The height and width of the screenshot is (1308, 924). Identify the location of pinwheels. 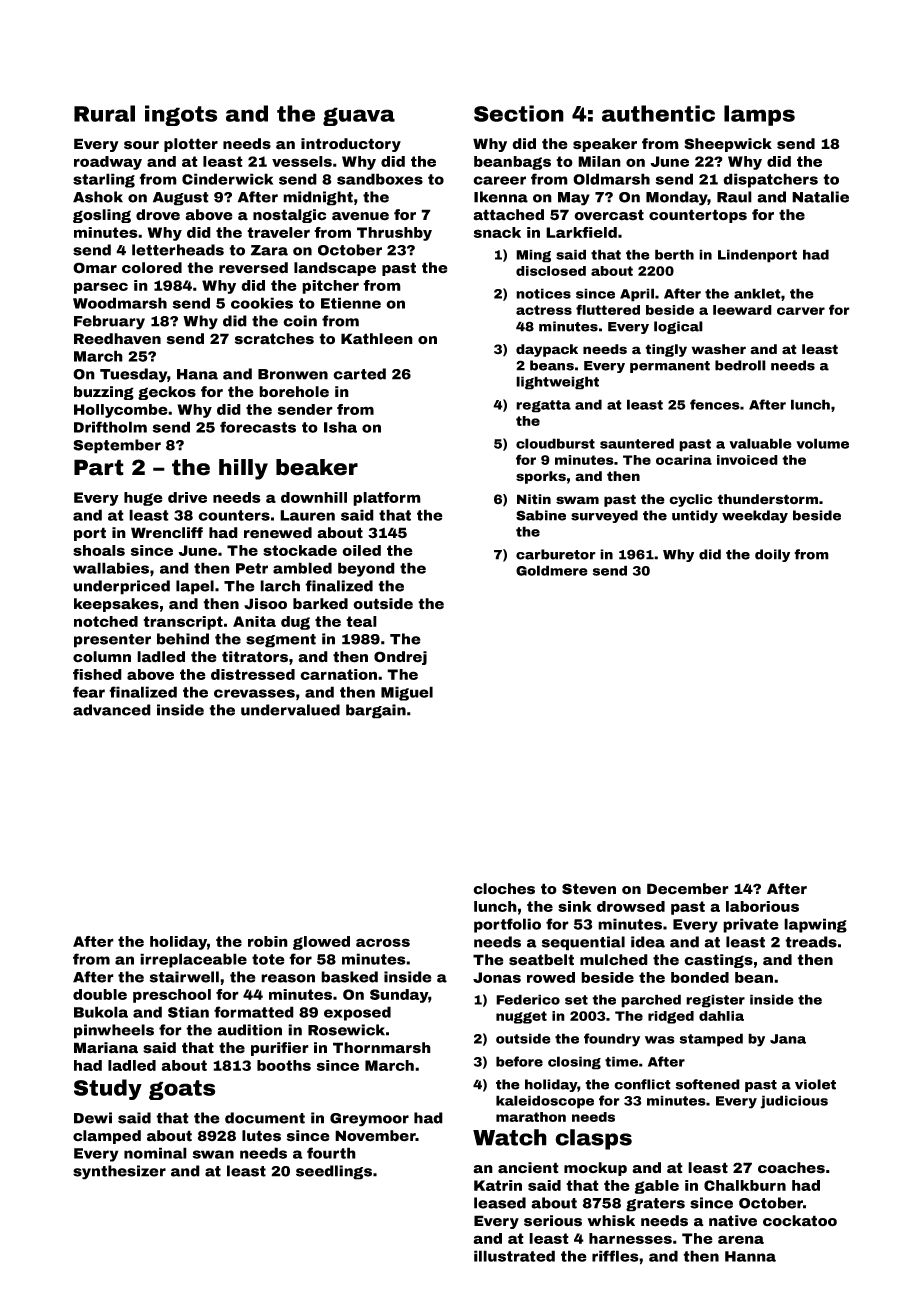
(114, 1031).
